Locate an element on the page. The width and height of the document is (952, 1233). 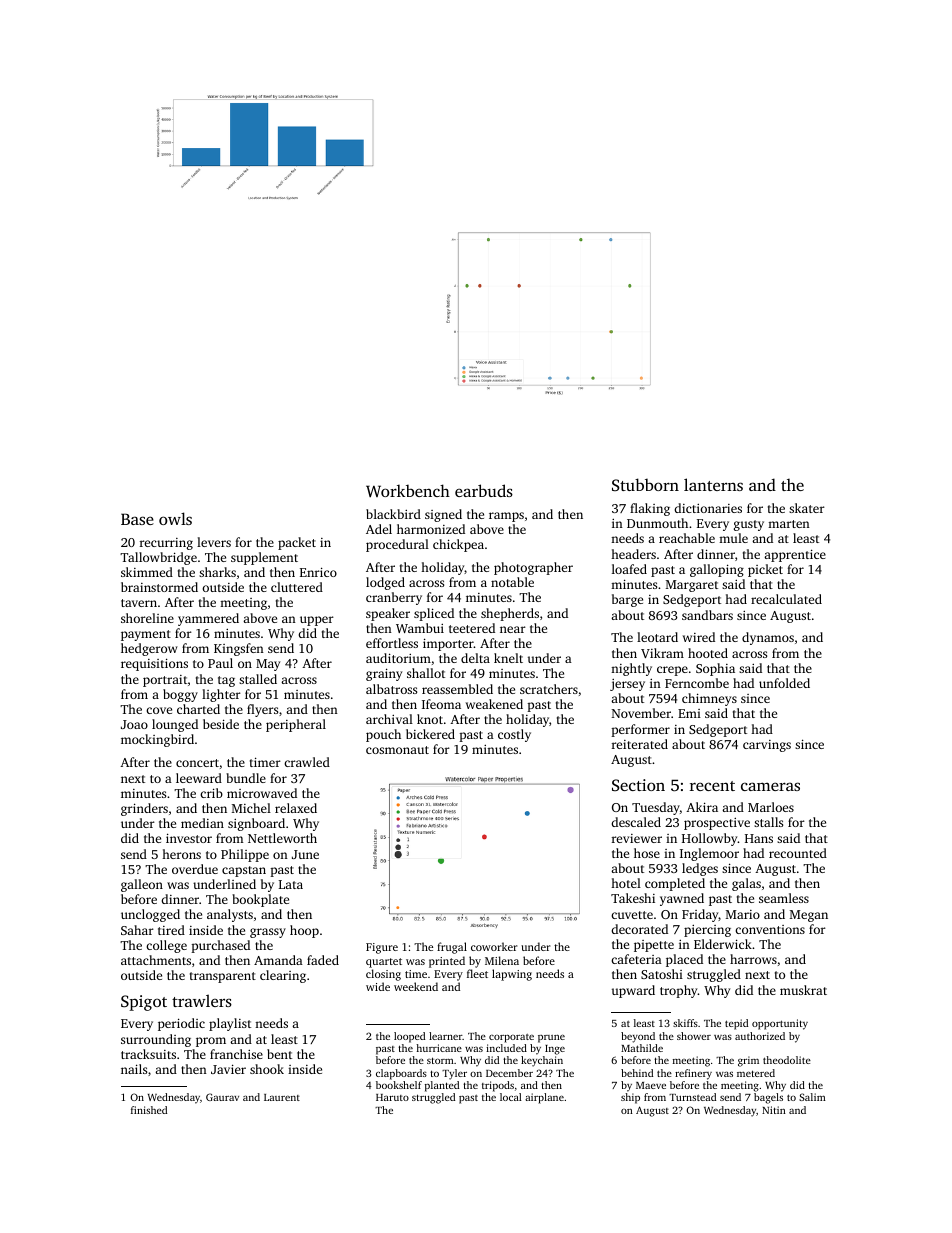
earbuds is located at coordinates (484, 490).
